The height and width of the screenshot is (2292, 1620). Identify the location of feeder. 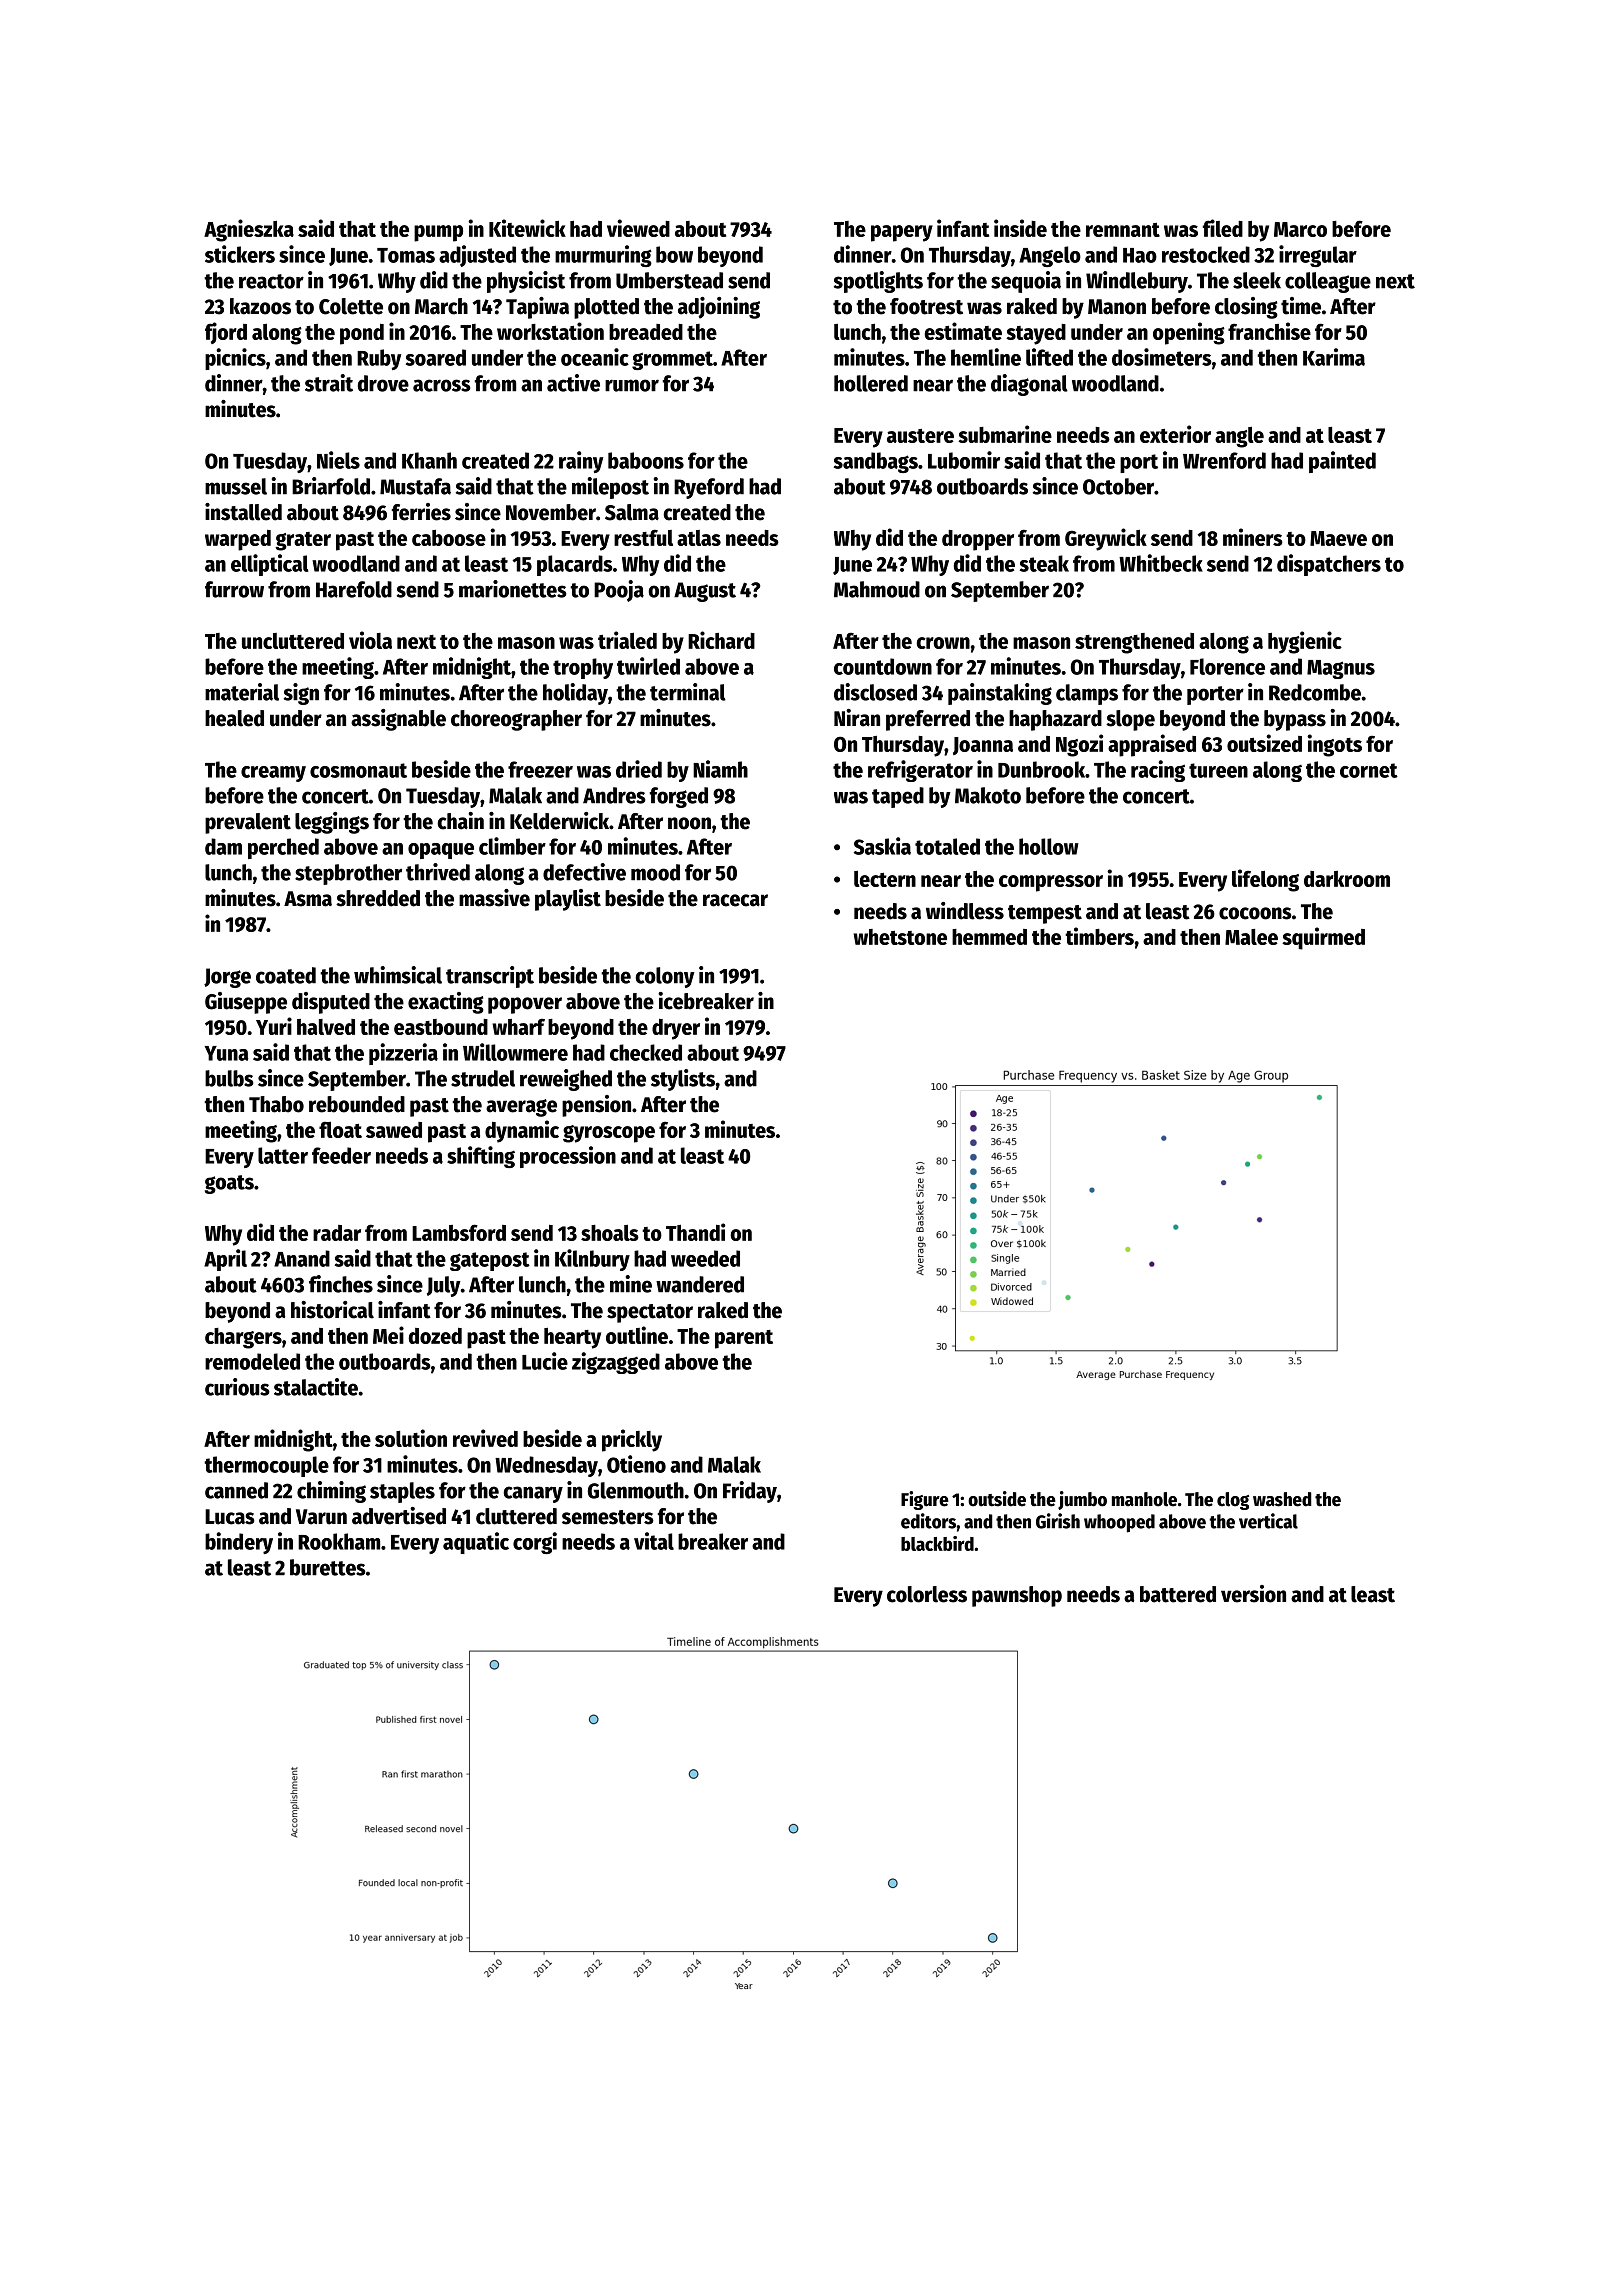
(341, 1155).
